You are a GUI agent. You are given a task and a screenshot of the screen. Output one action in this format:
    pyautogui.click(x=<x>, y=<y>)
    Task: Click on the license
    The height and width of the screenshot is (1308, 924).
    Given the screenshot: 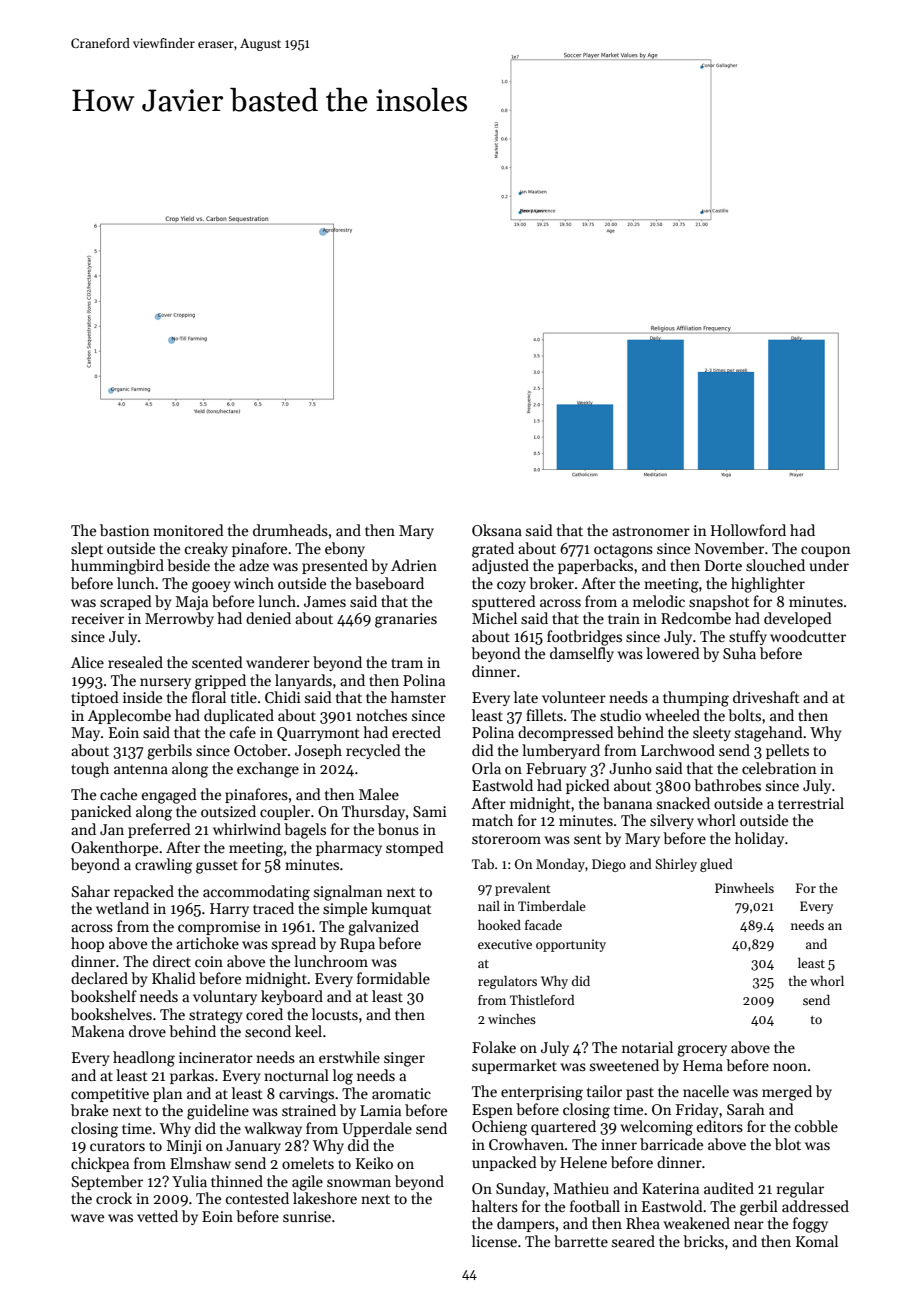 What is the action you would take?
    pyautogui.click(x=494, y=1241)
